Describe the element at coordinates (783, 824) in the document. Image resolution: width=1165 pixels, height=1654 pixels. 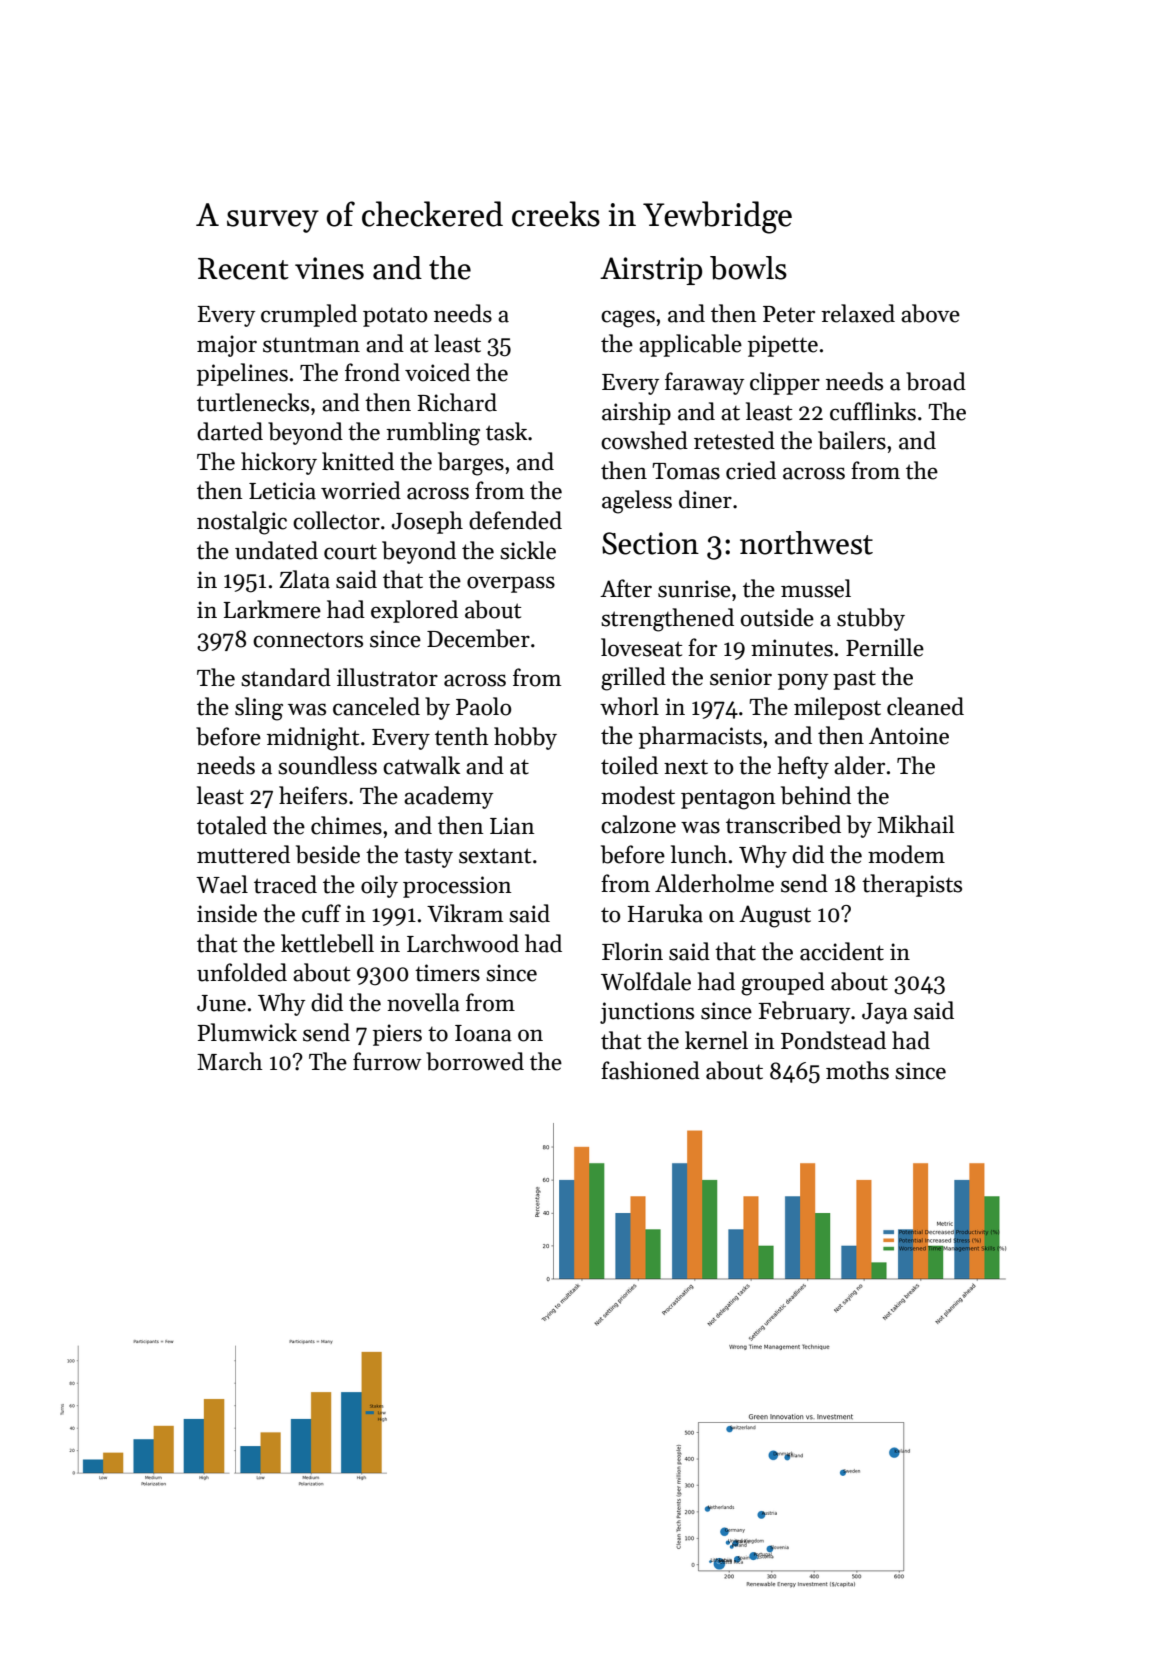
I see `transcribed` at that location.
